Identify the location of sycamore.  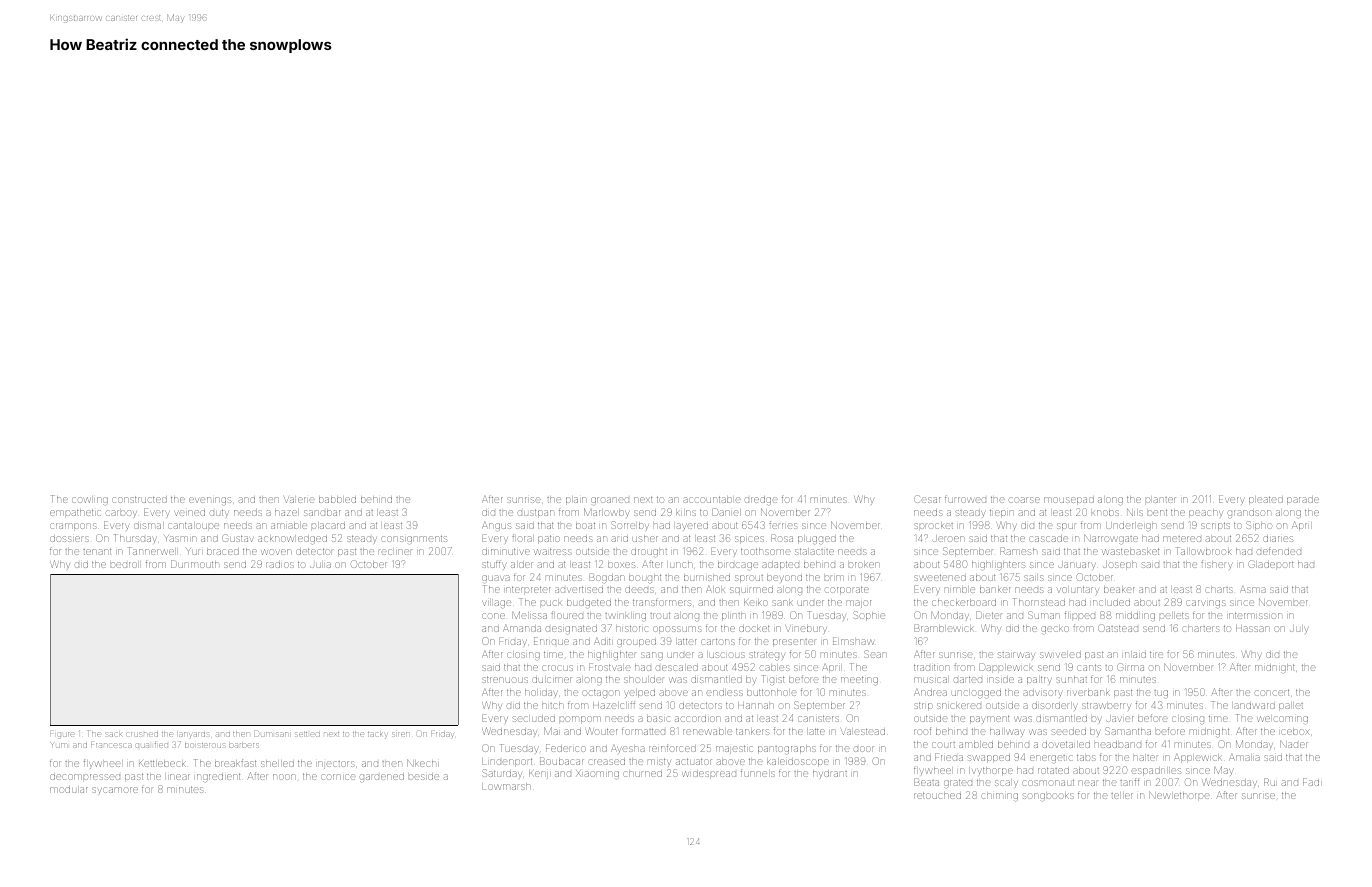
(115, 790).
